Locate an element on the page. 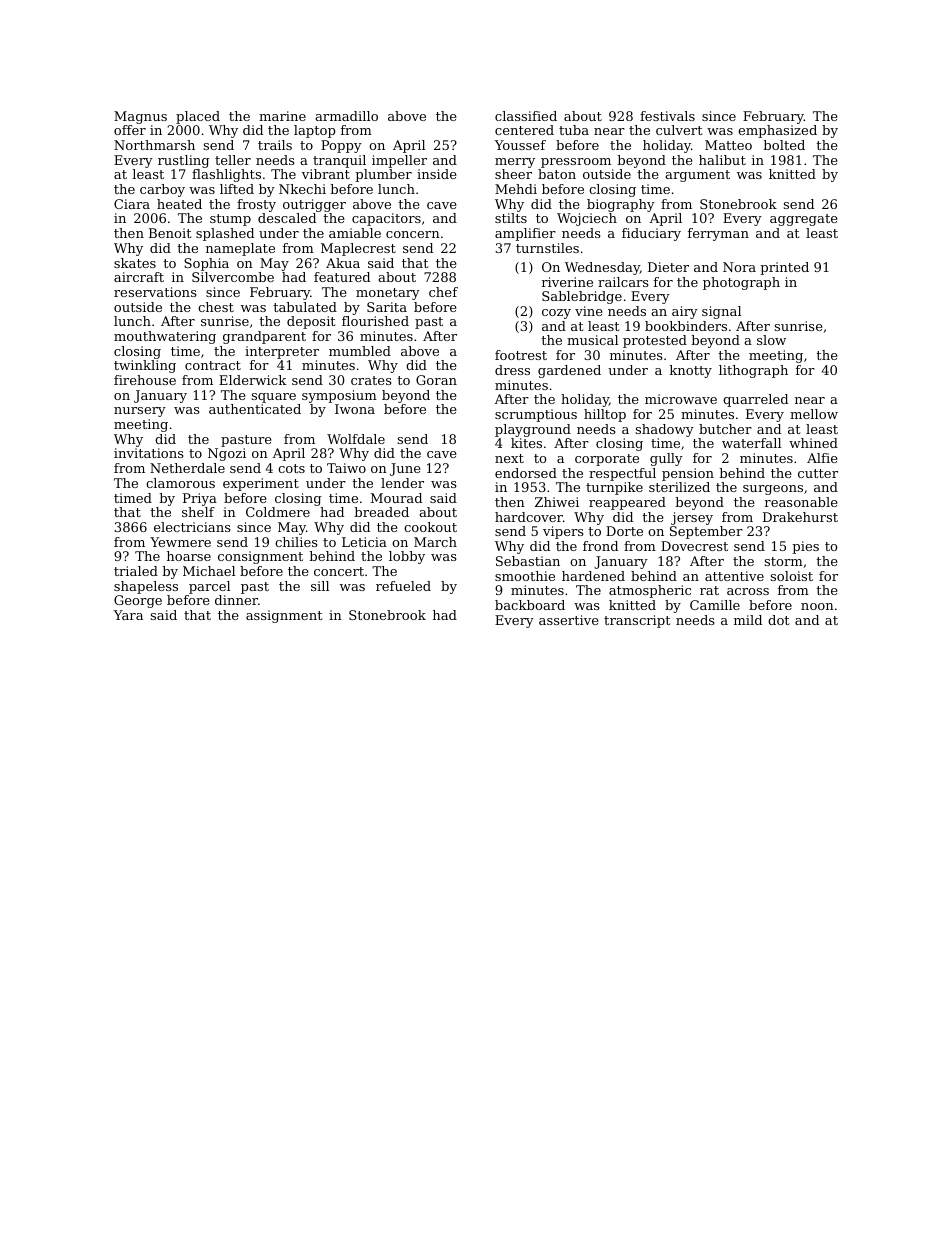  emphasized is located at coordinates (777, 131).
